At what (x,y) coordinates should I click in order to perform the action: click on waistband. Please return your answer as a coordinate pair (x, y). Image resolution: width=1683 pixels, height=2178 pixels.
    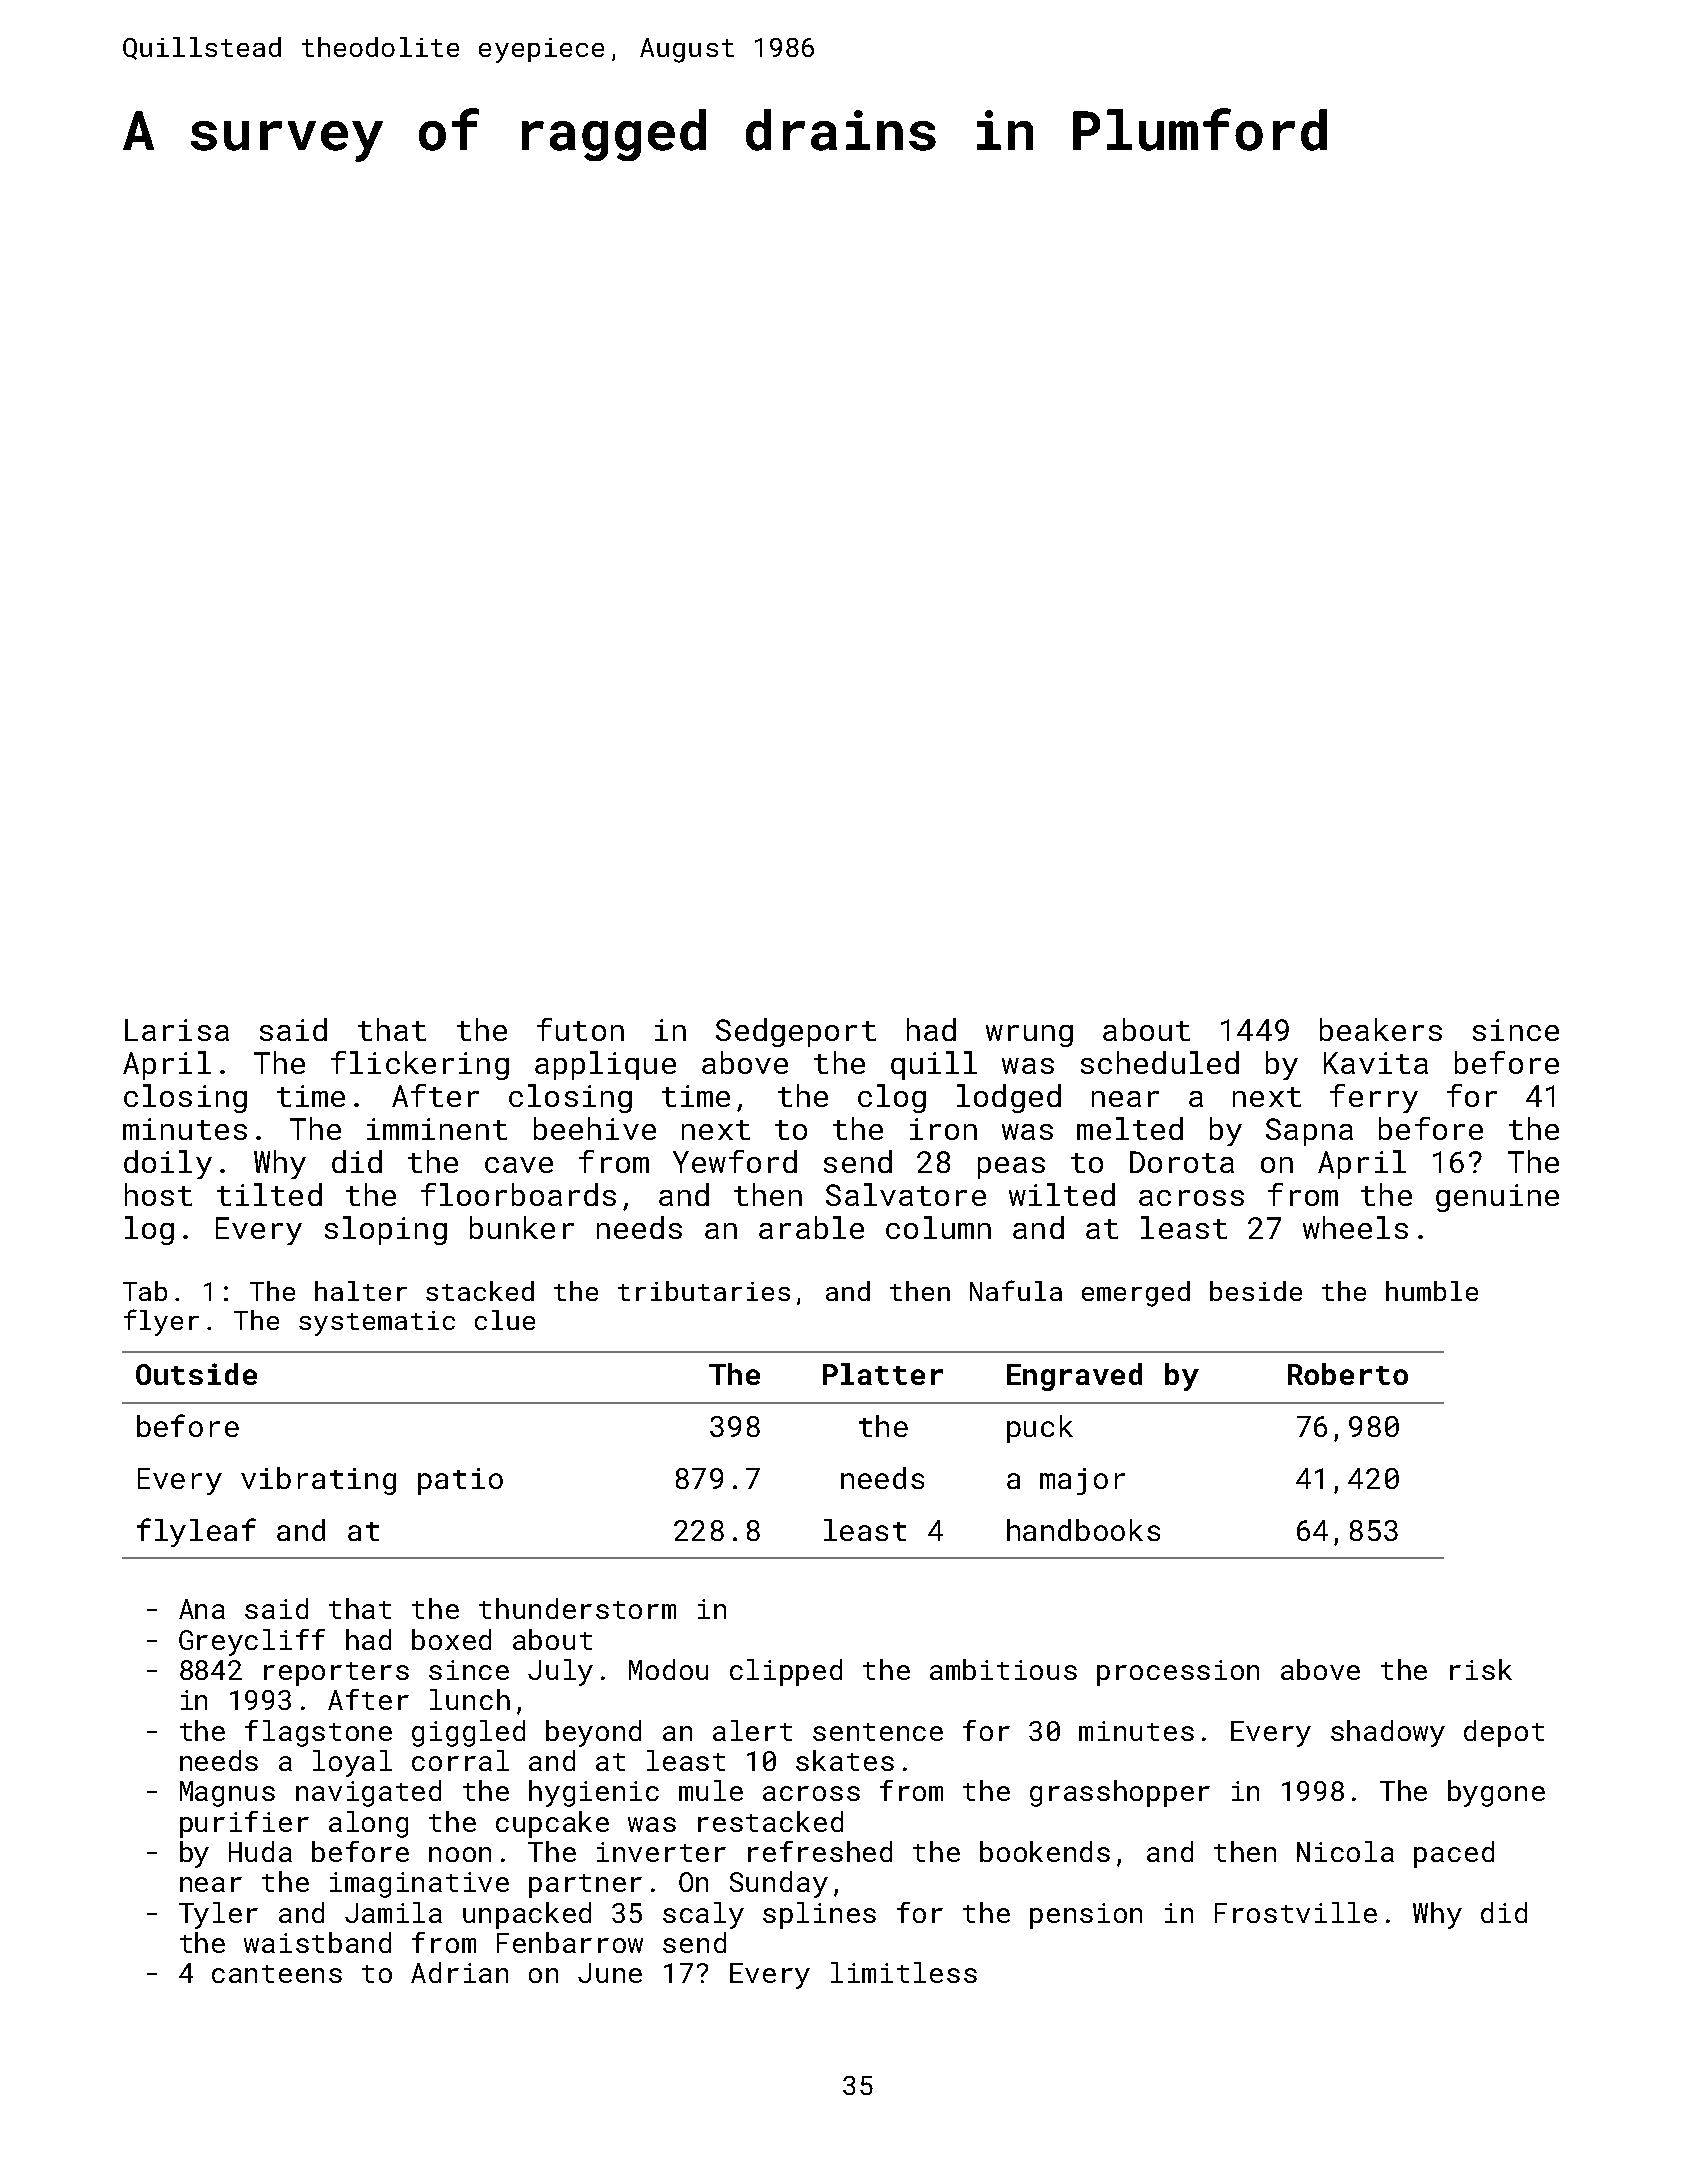
    Looking at the image, I should click on (317, 1942).
